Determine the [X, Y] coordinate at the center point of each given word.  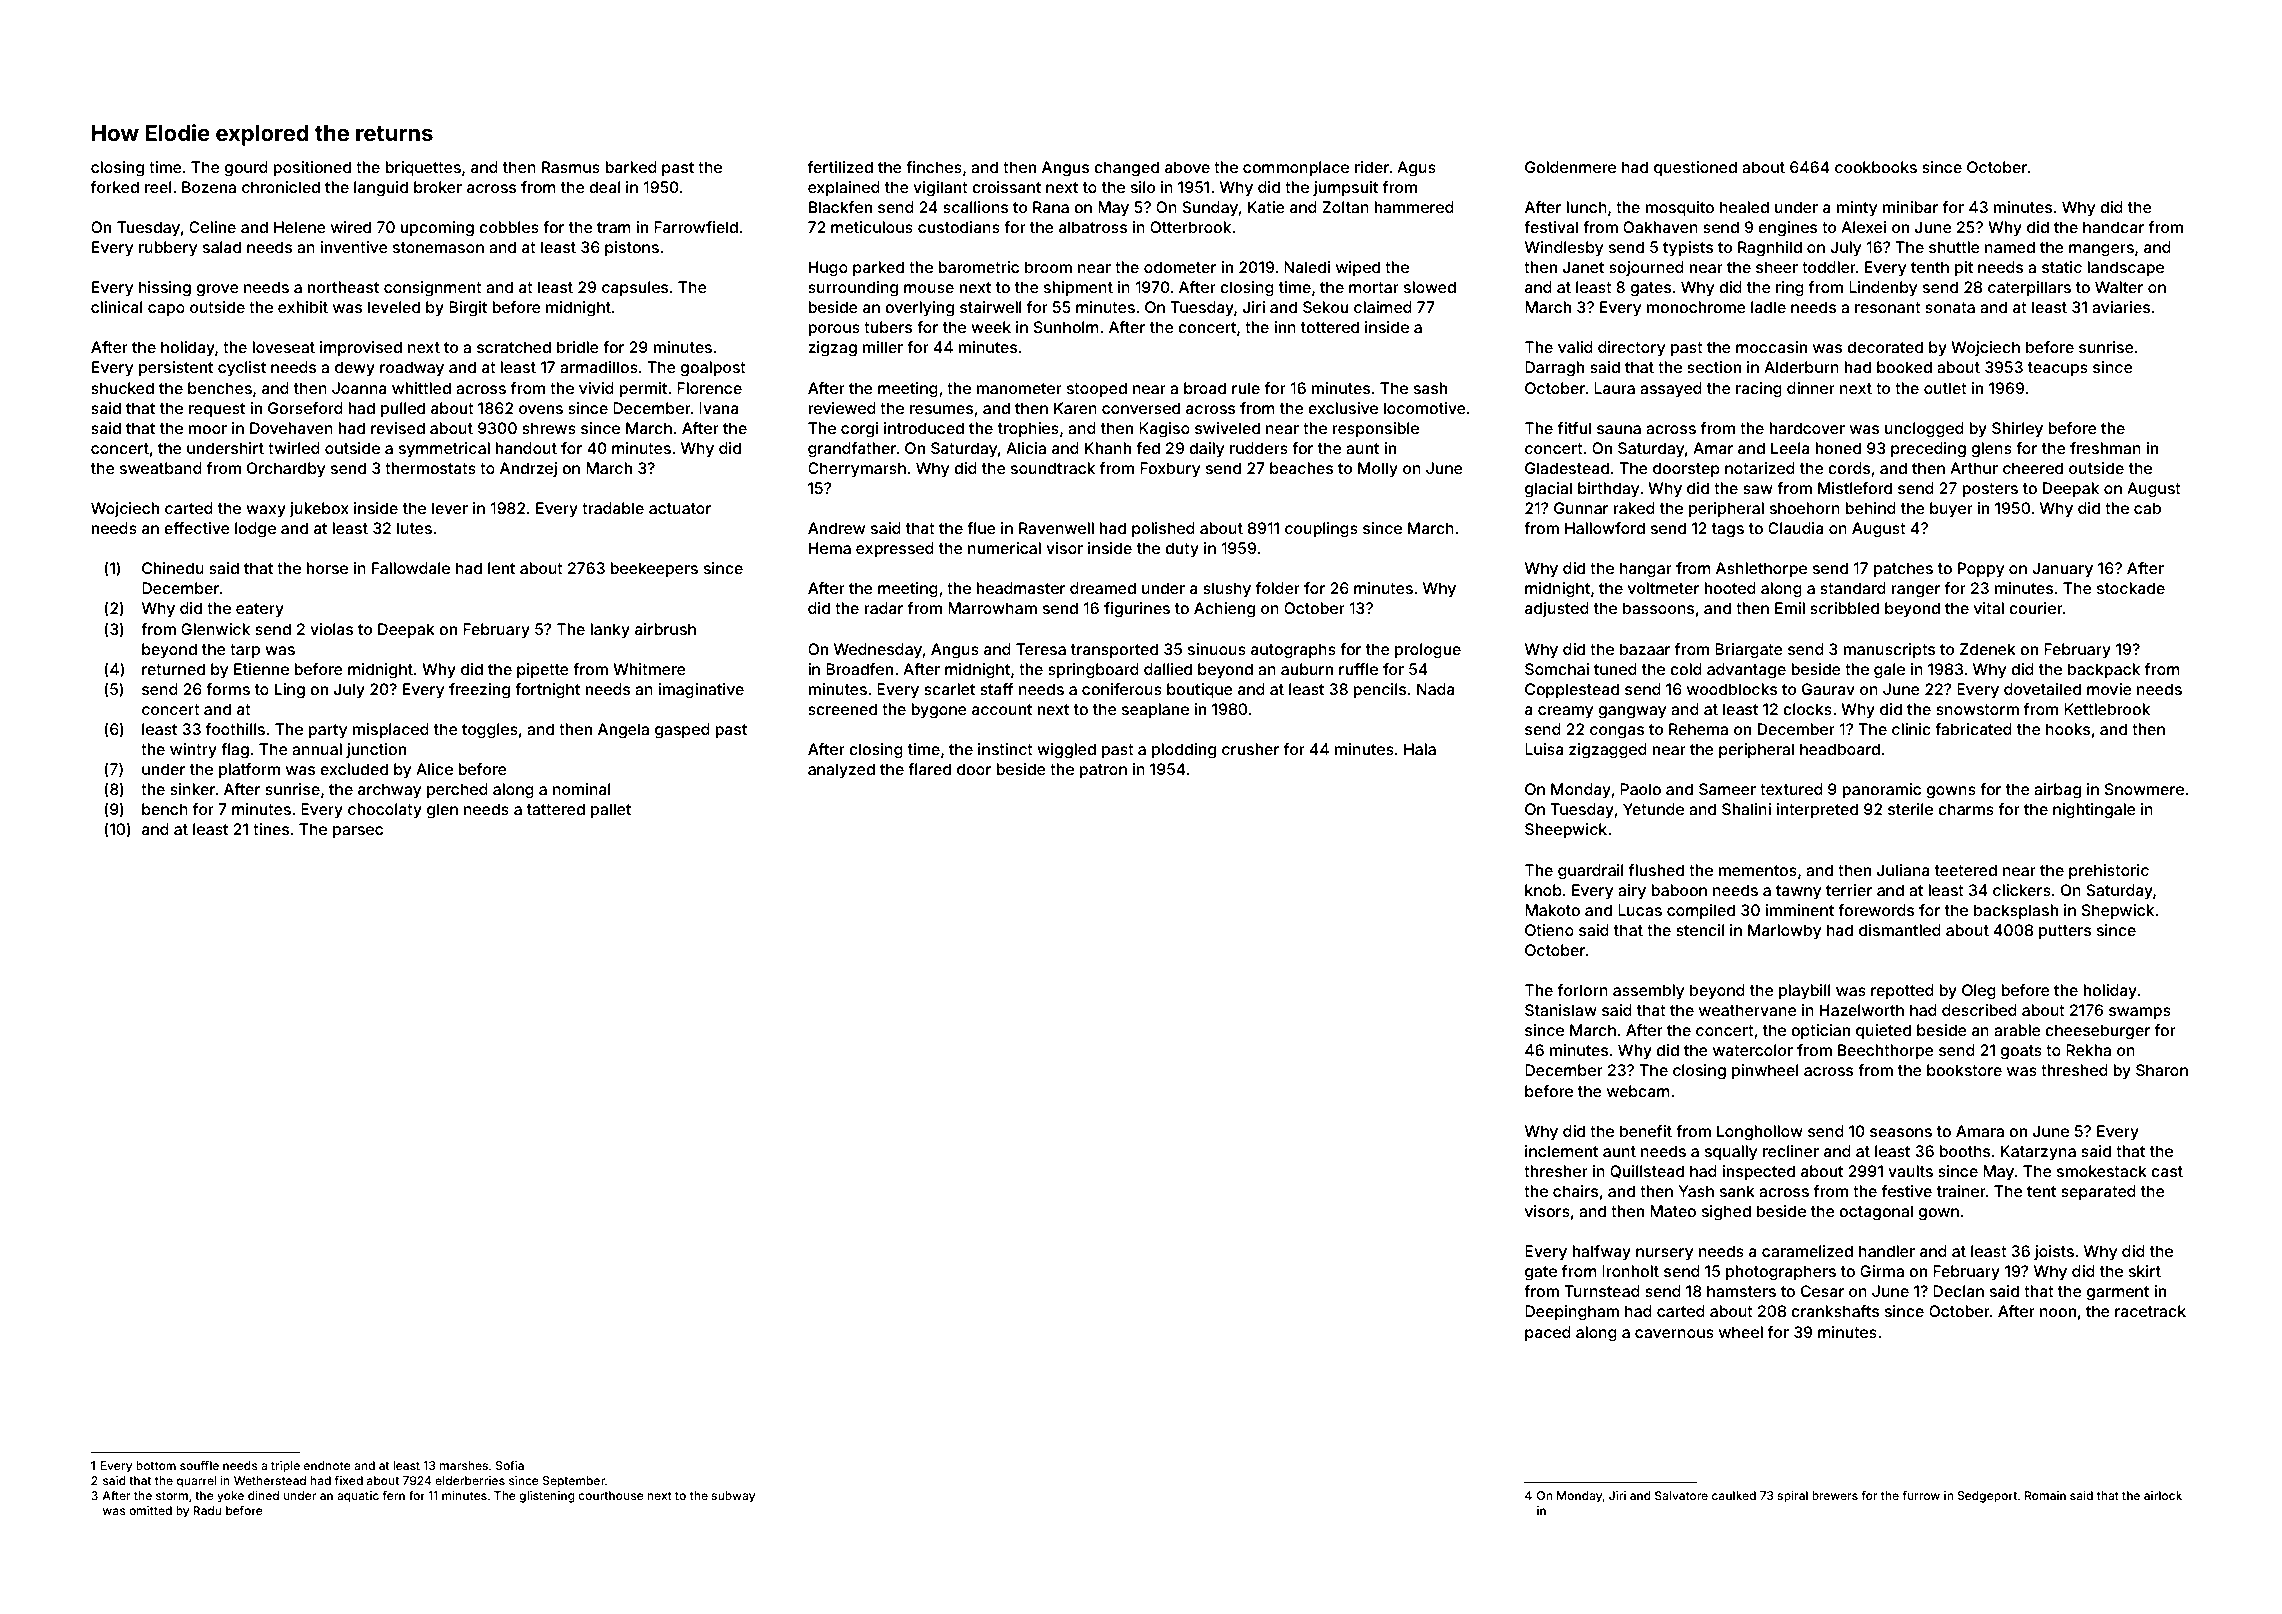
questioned [1695, 168]
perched [457, 790]
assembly [1648, 992]
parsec [358, 832]
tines [271, 829]
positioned [312, 169]
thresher [1556, 1171]
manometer [1019, 388]
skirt [2145, 1271]
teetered [1966, 870]
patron [1103, 771]
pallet [611, 810]
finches [934, 167]
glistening [547, 1497]
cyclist [242, 369]
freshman [2105, 448]
